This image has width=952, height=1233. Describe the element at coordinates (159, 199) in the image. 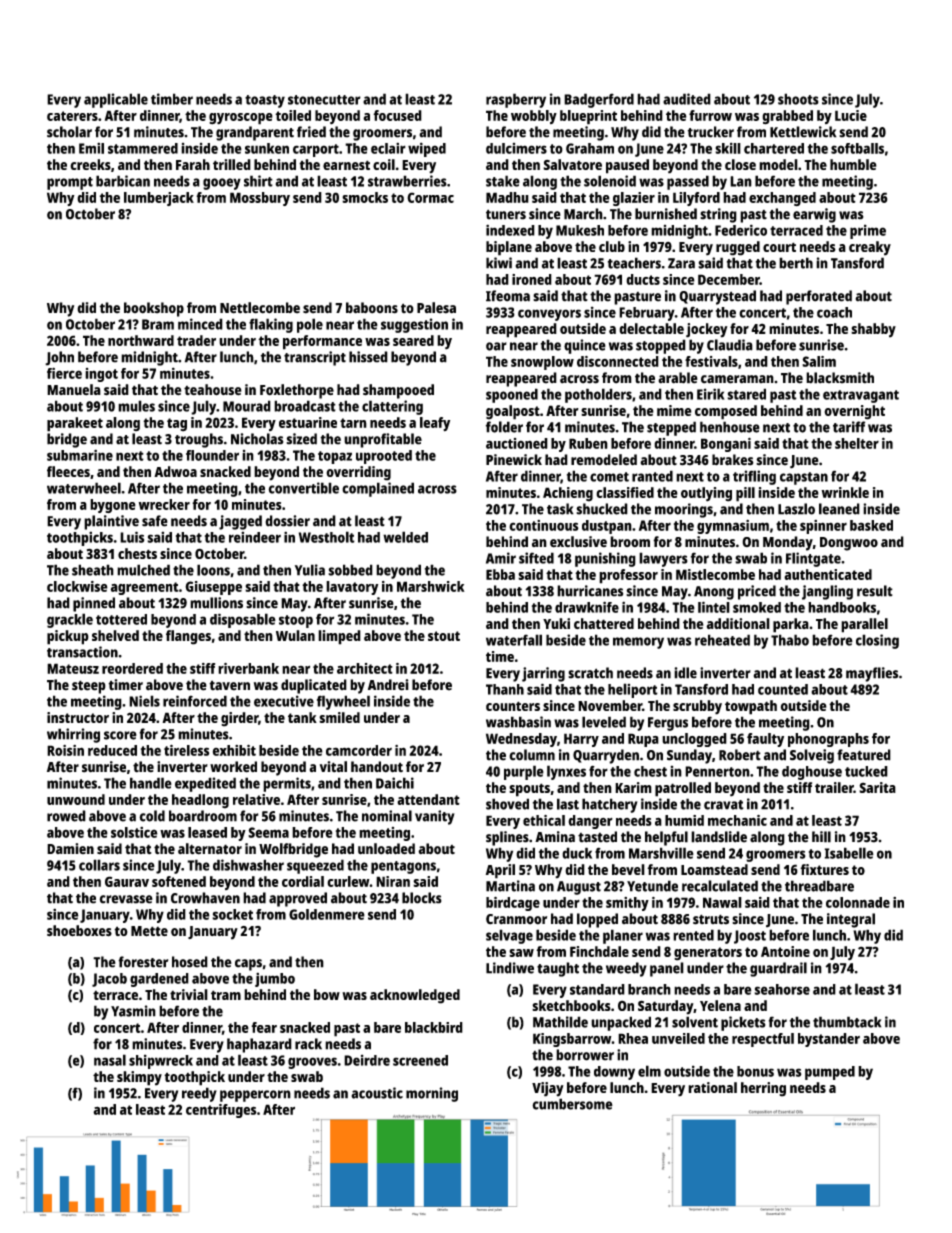

I see `lumberjack` at that location.
